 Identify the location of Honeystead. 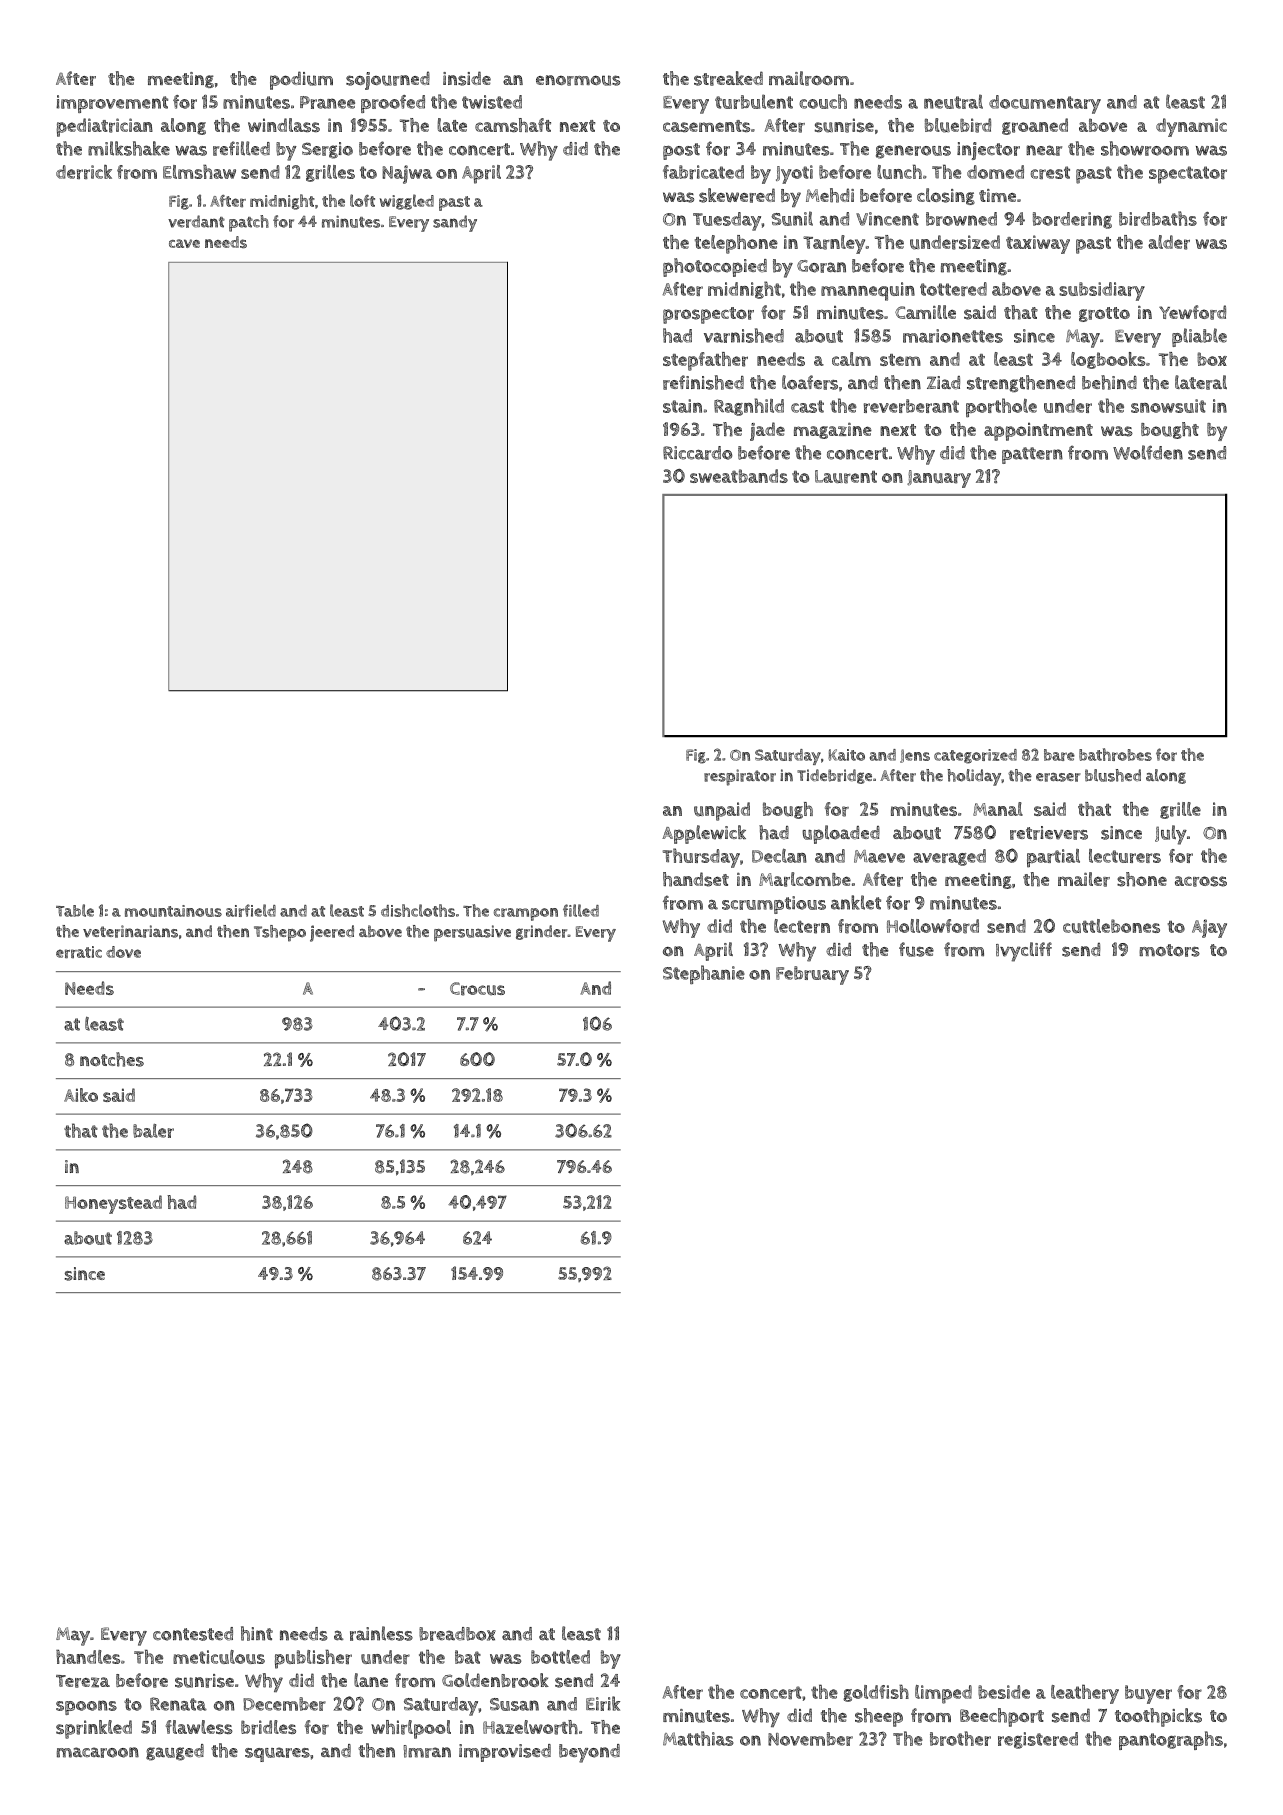
(113, 1204).
